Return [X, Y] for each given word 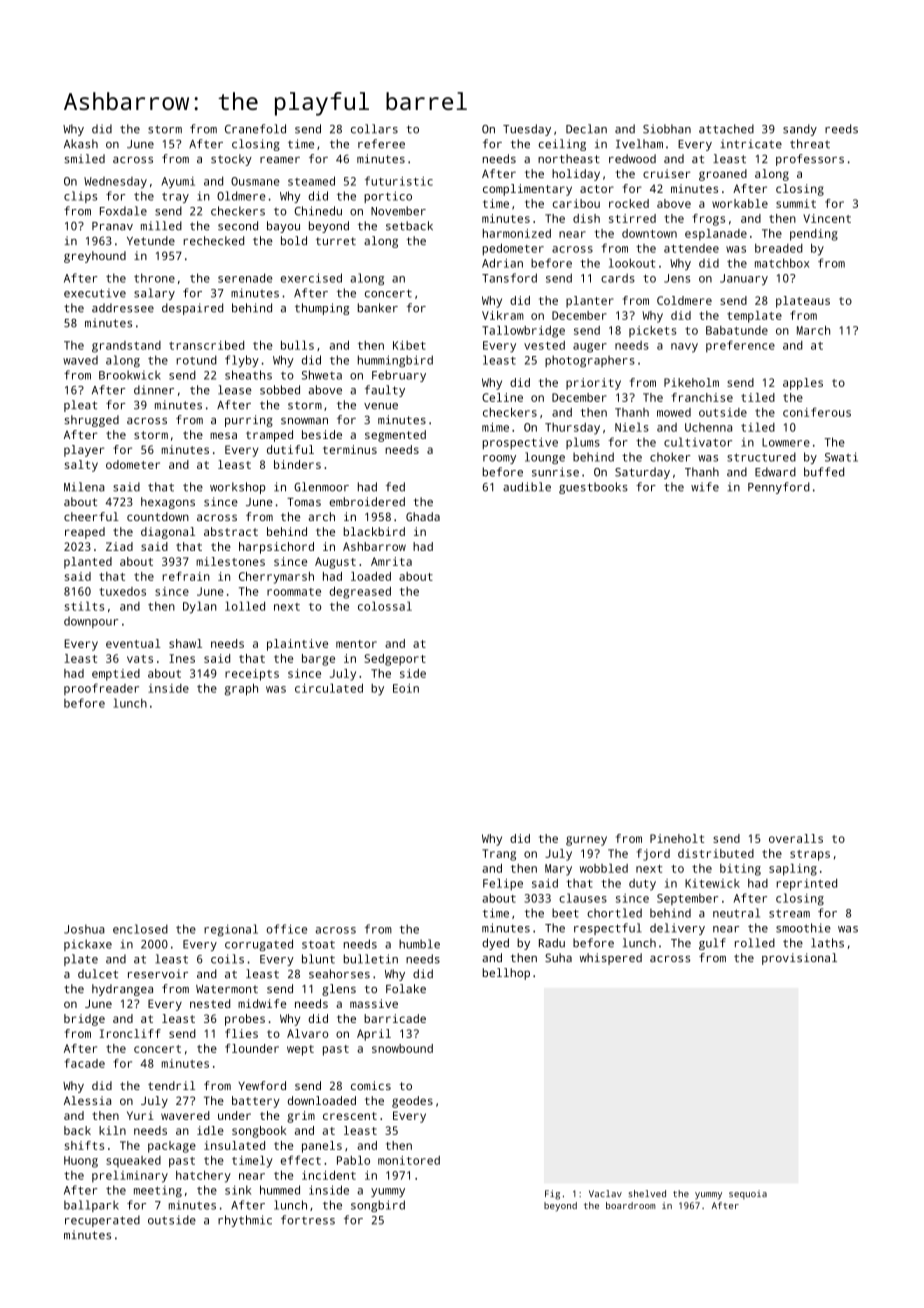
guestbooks [593, 488]
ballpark [91, 1206]
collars [374, 129]
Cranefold [255, 129]
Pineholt [677, 838]
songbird [378, 1206]
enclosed [140, 929]
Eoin [406, 688]
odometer [133, 464]
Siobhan [667, 129]
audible [527, 487]
